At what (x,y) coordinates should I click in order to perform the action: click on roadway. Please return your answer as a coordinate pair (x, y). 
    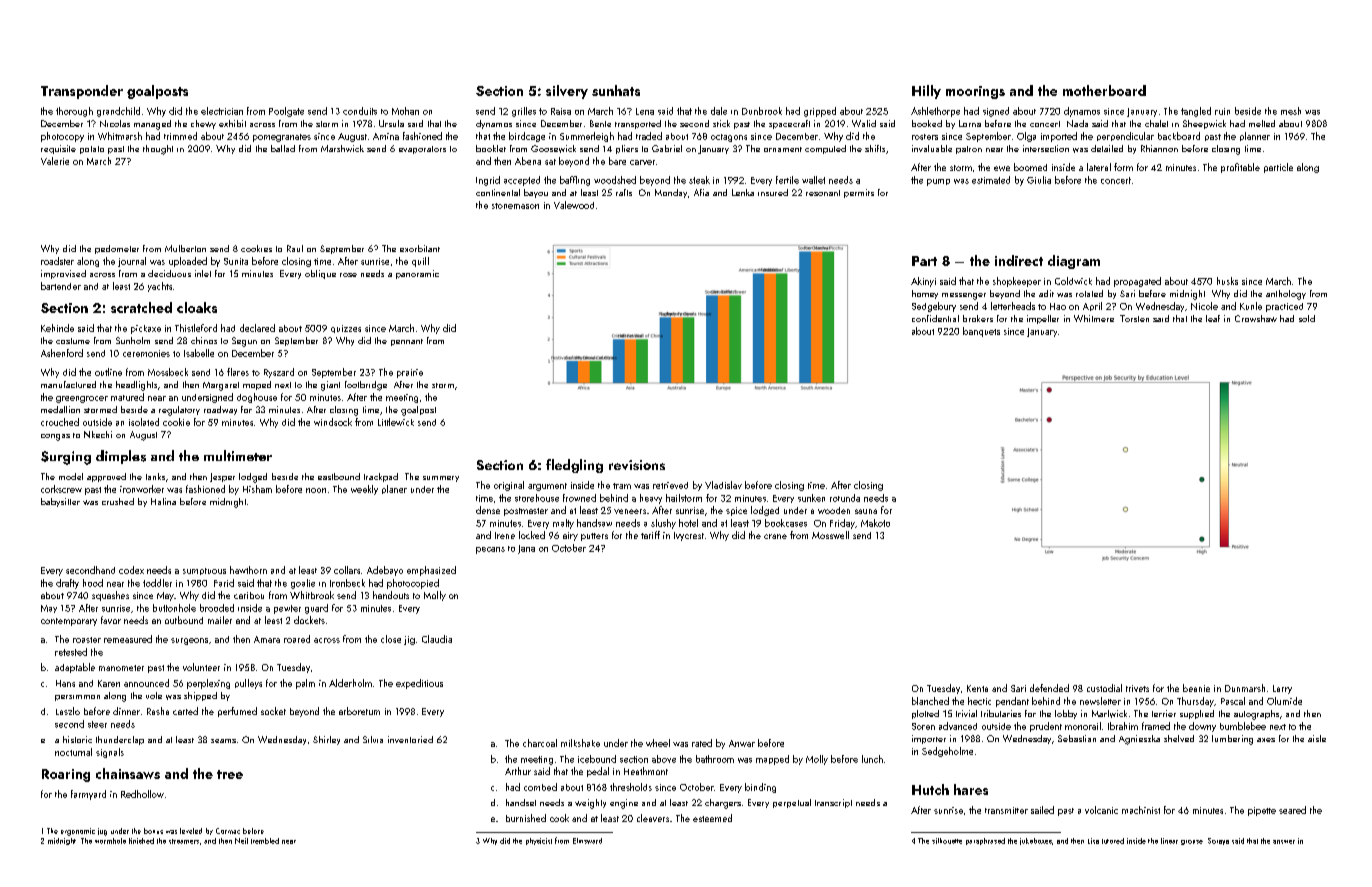
    Looking at the image, I should click on (220, 410).
